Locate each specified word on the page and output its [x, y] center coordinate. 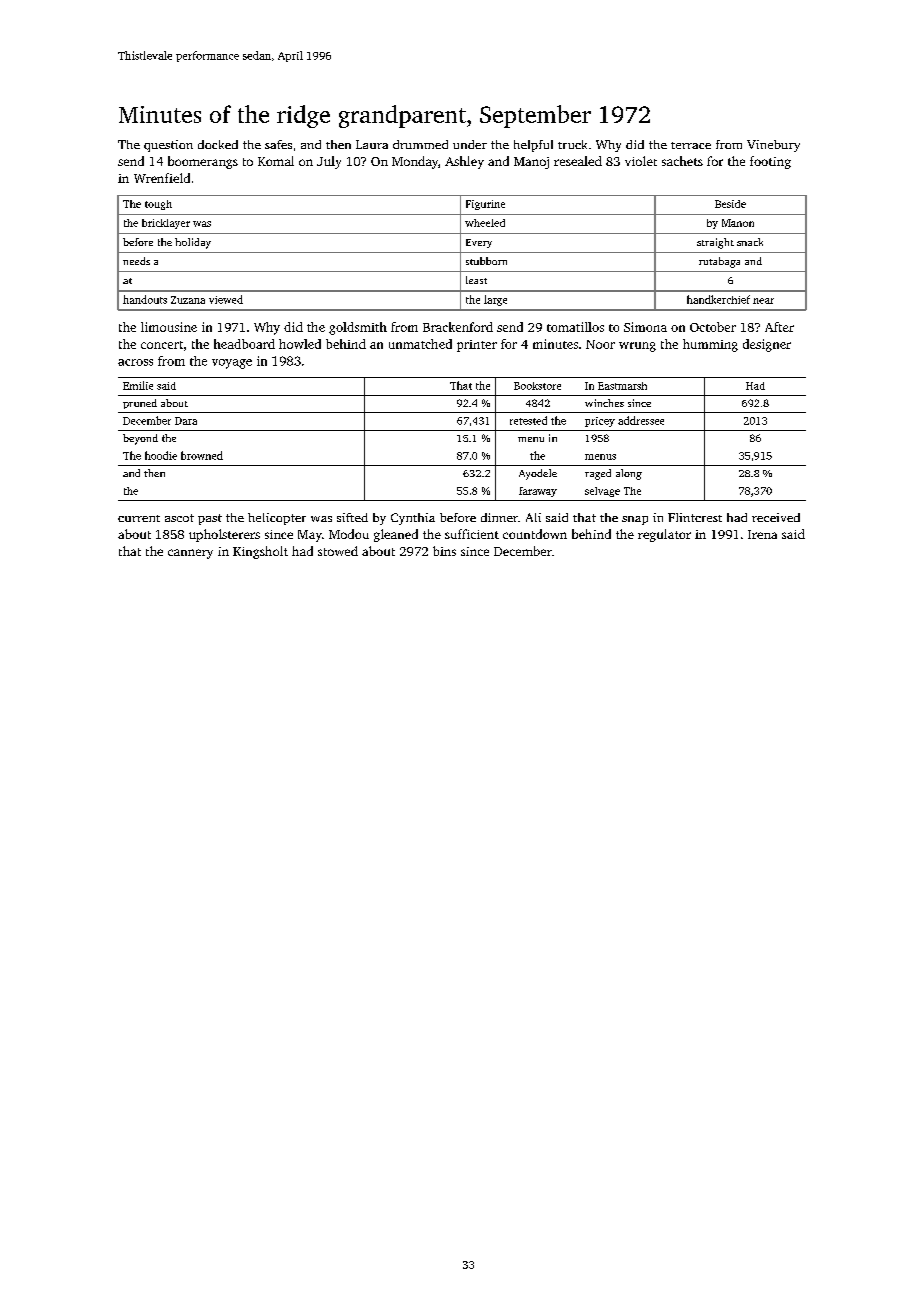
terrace [691, 145]
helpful [533, 146]
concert [162, 345]
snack [750, 242]
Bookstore [537, 386]
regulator [664, 535]
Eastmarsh [622, 386]
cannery [190, 554]
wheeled [485, 223]
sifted [352, 517]
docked [218, 144]
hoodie [161, 455]
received [776, 517]
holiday [193, 243]
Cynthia [413, 519]
